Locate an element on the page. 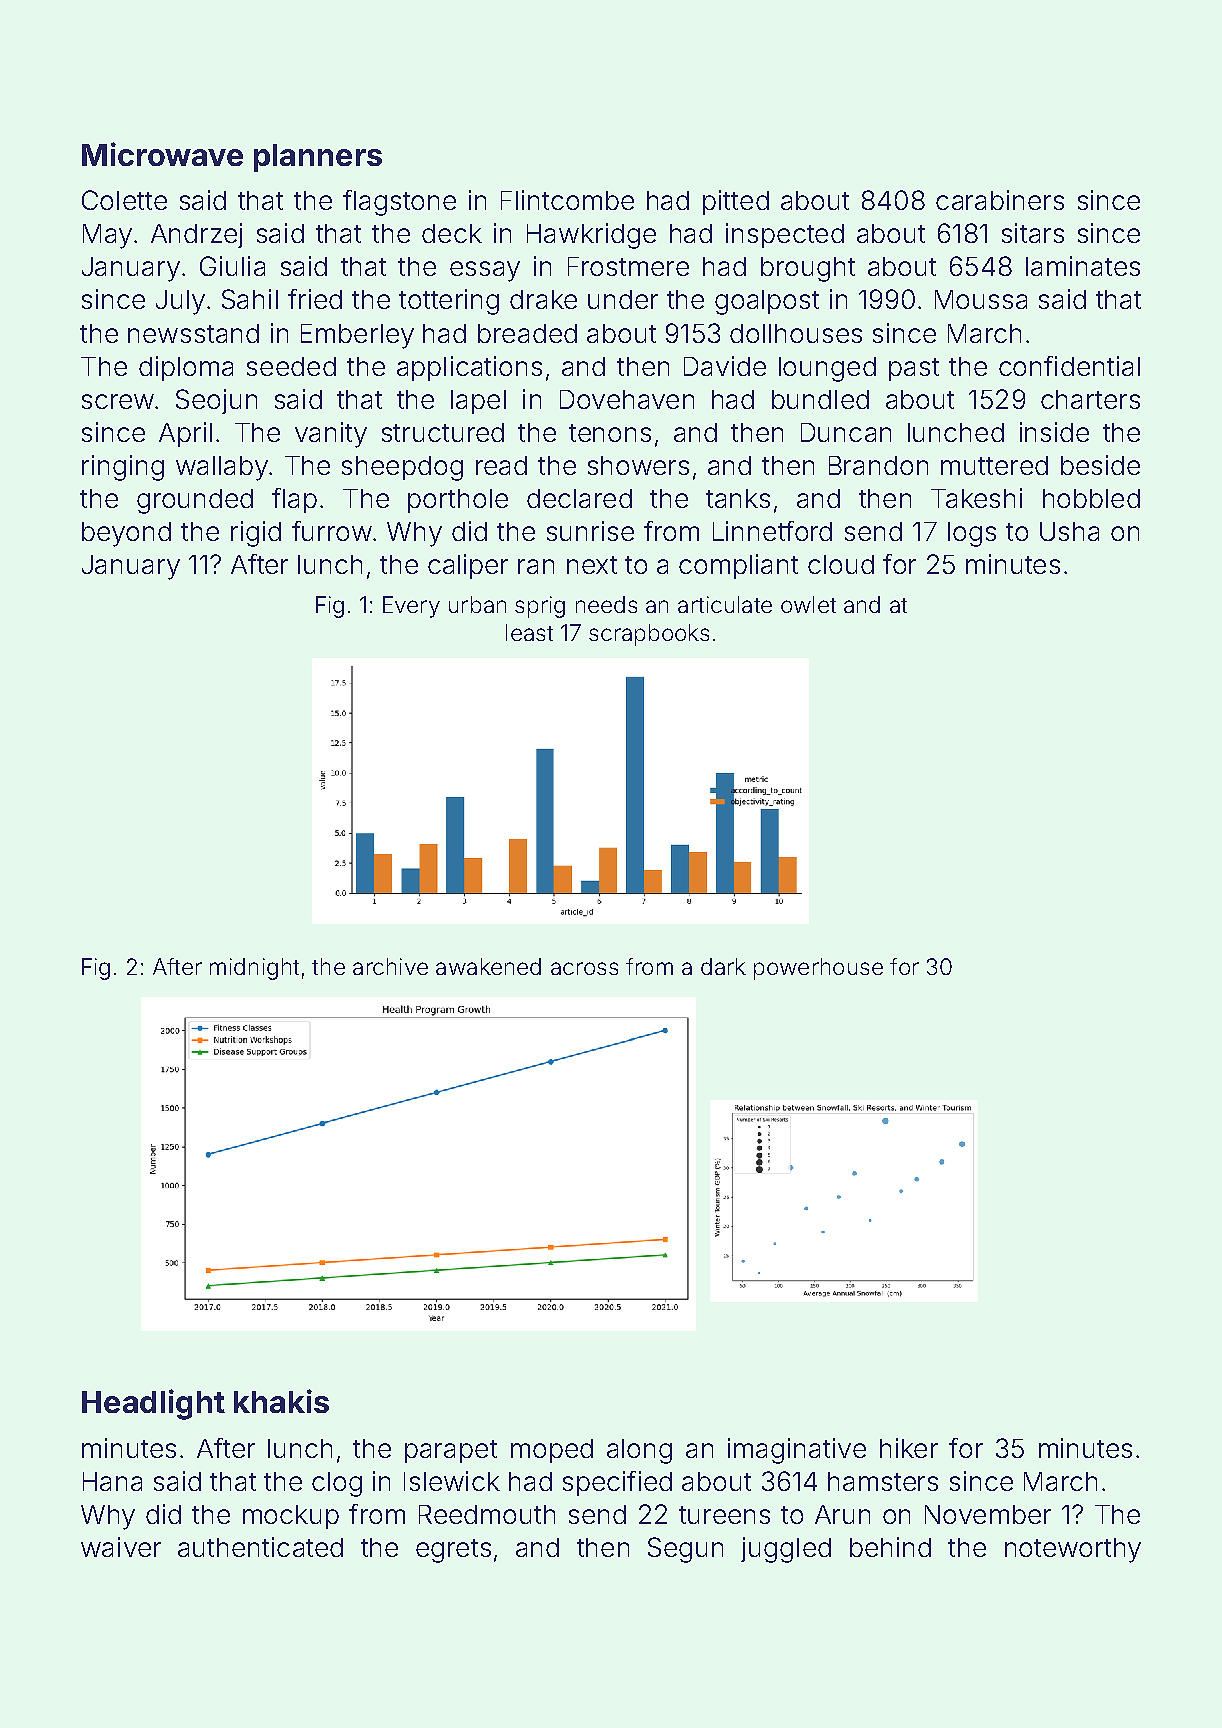 This document has height=1728, width=1222. powerhouse is located at coordinates (818, 969).
